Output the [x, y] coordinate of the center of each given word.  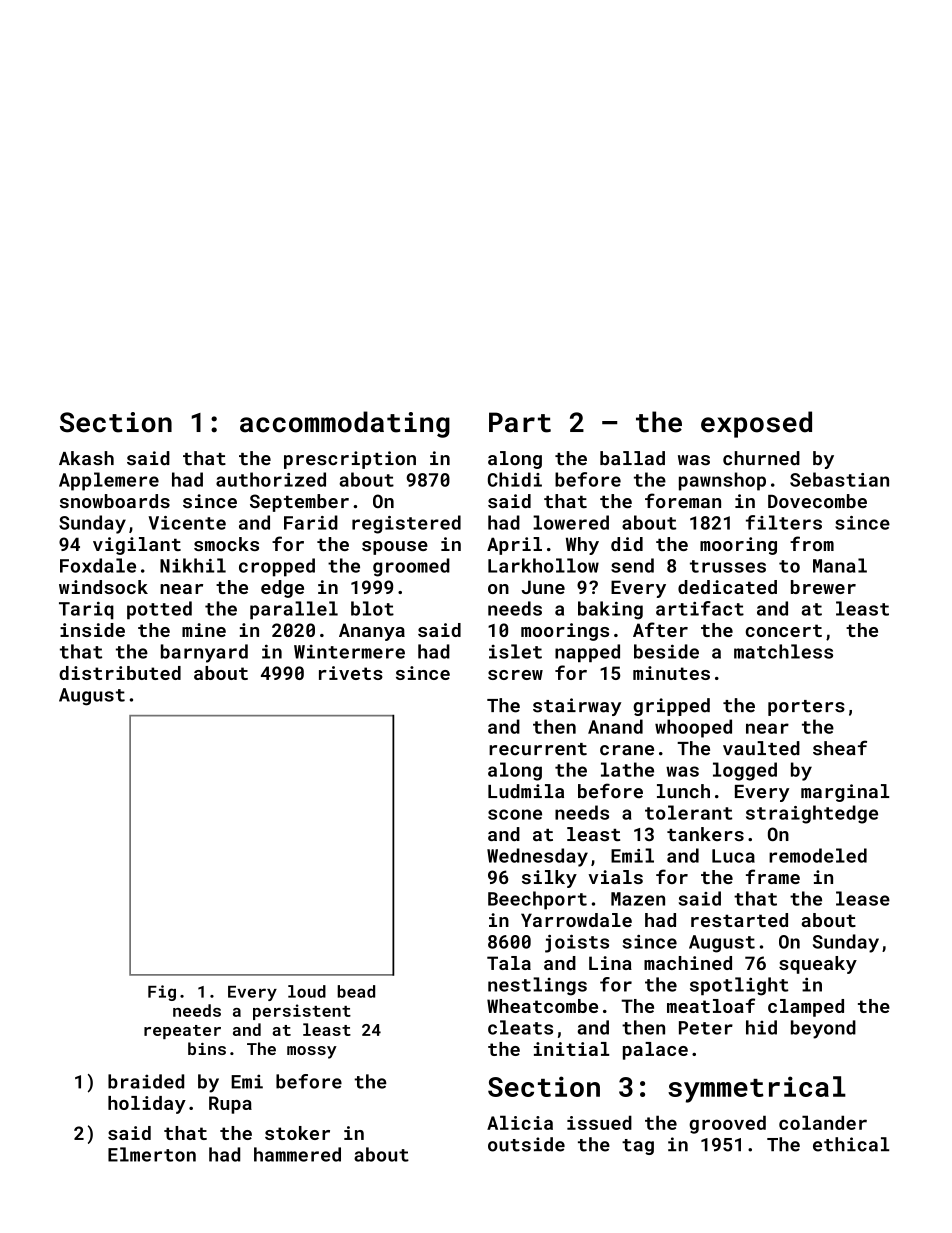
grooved [727, 1124]
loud [307, 991]
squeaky [818, 965]
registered [406, 524]
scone [515, 814]
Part [520, 422]
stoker [297, 1133]
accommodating [345, 424]
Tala [509, 963]
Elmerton [152, 1154]
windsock [103, 587]
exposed [756, 424]
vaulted [761, 748]
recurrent [538, 749]
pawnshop [722, 481]
